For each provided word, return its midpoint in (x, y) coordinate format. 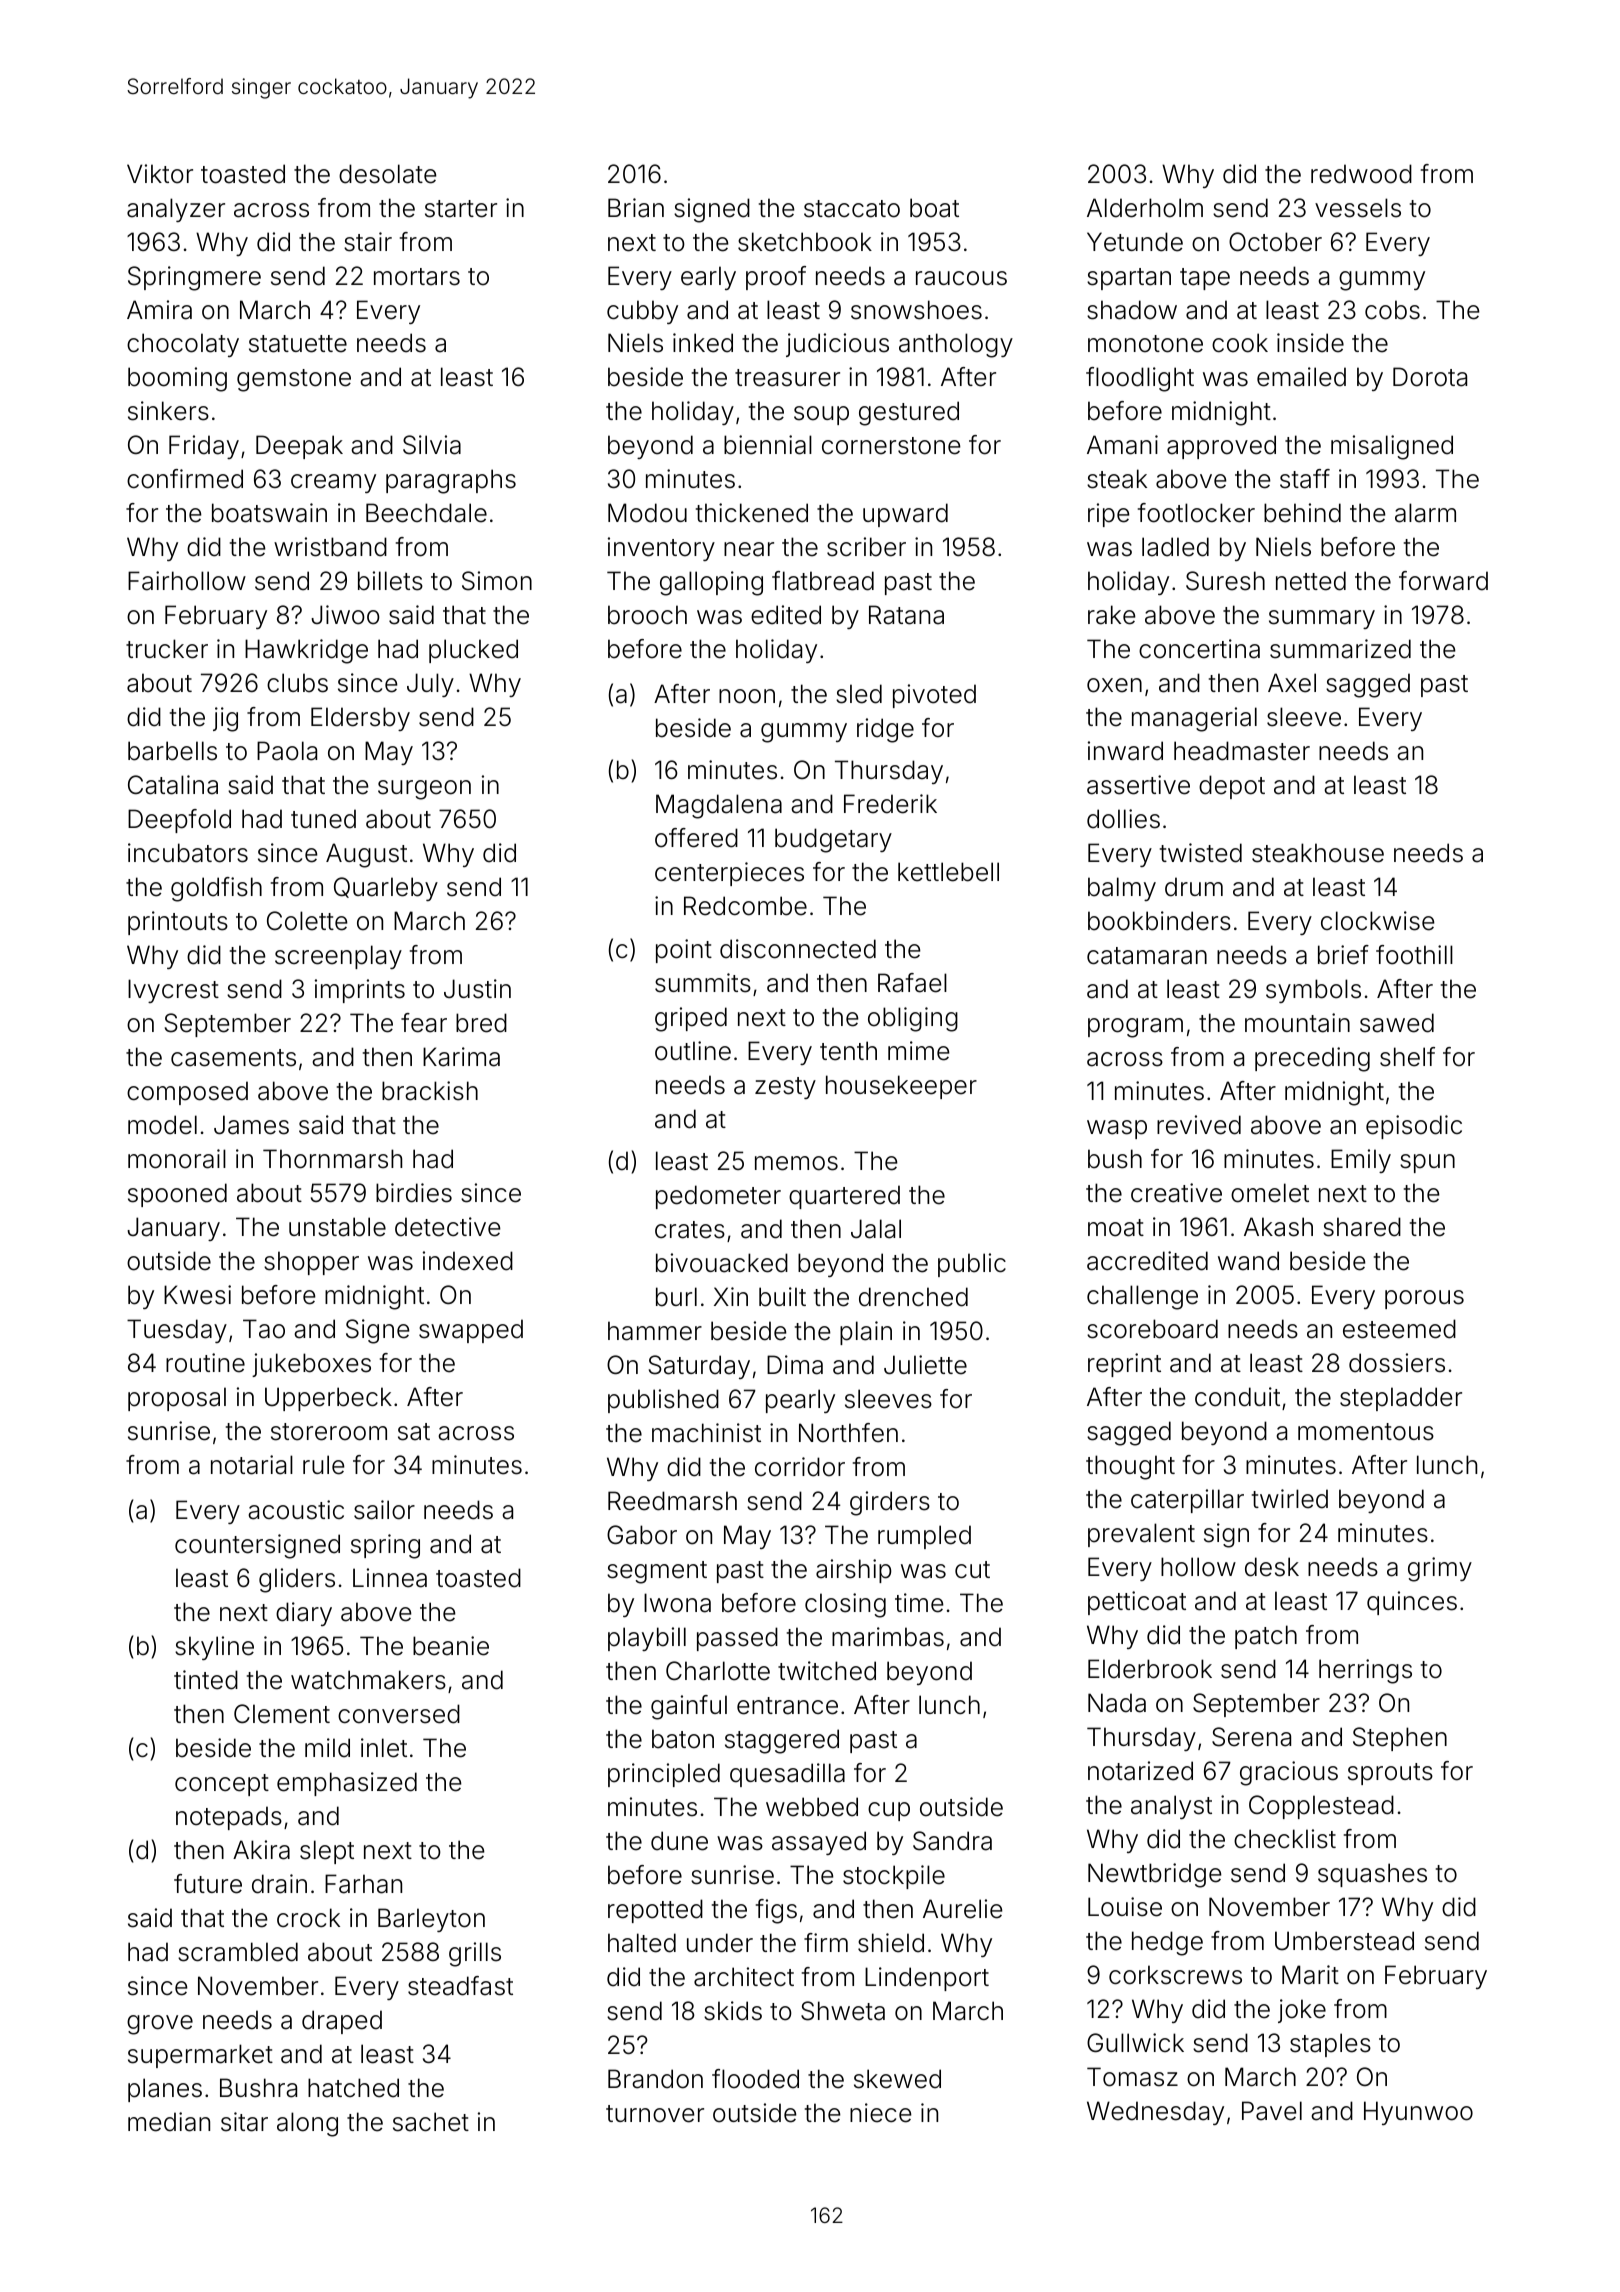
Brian (636, 208)
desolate (388, 174)
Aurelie (963, 1909)
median (169, 2122)
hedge (1167, 1943)
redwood (1361, 174)
